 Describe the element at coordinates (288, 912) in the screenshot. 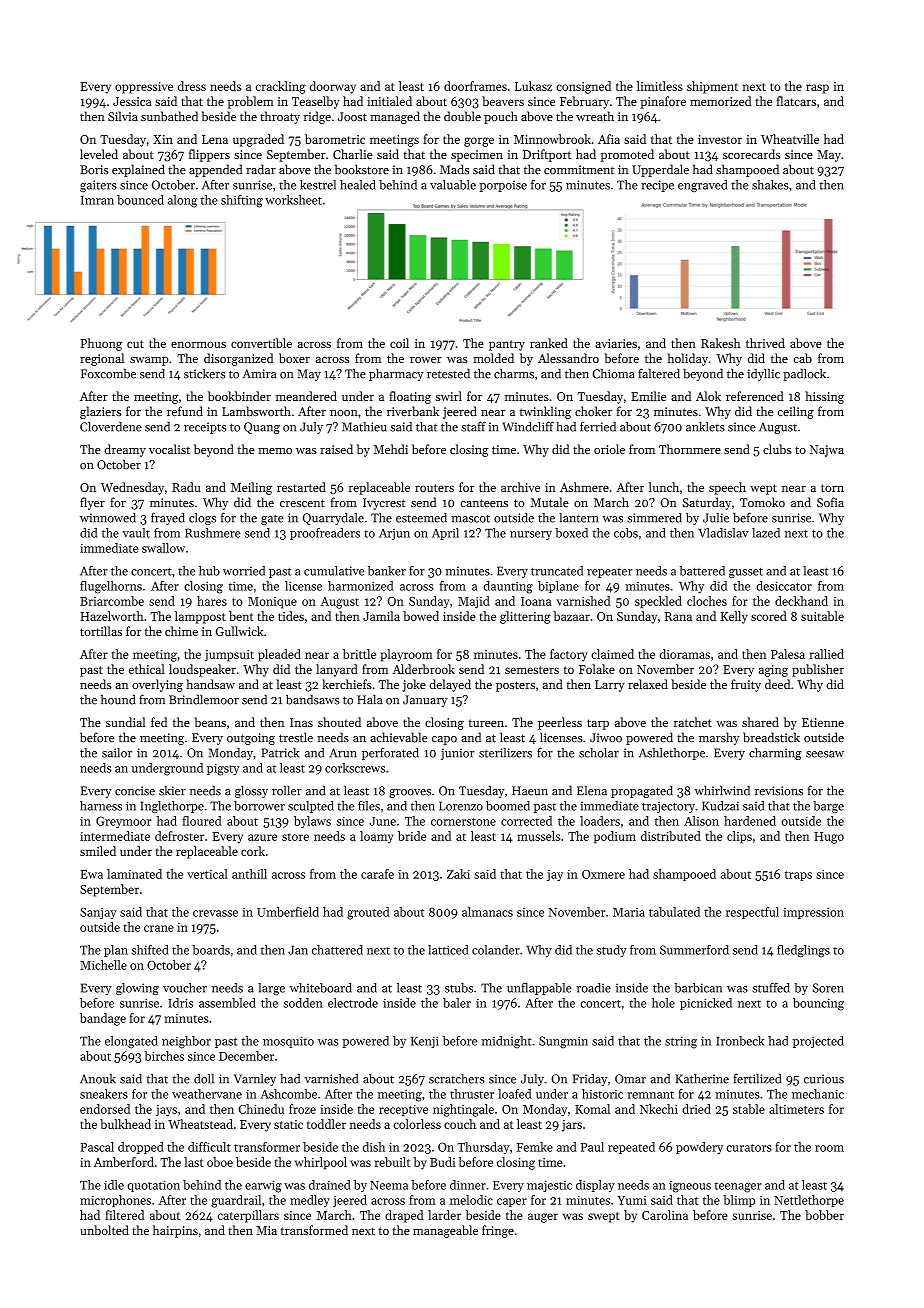

I see `Umberfield` at that location.
